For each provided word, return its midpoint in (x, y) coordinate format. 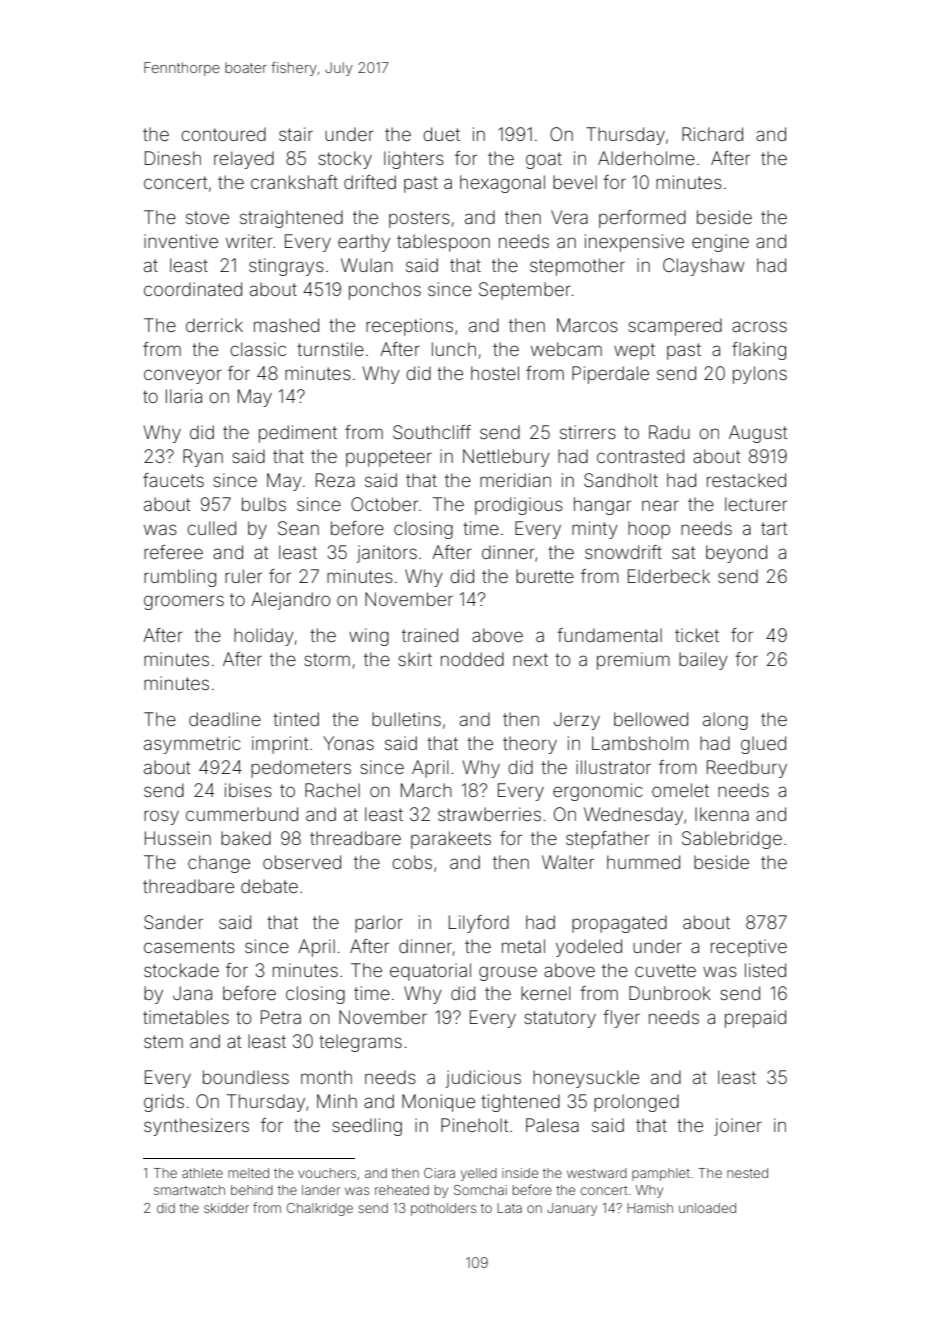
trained (430, 635)
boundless (246, 1077)
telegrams (360, 1043)
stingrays (286, 267)
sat (683, 552)
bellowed (651, 719)
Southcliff (432, 432)
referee (173, 552)
